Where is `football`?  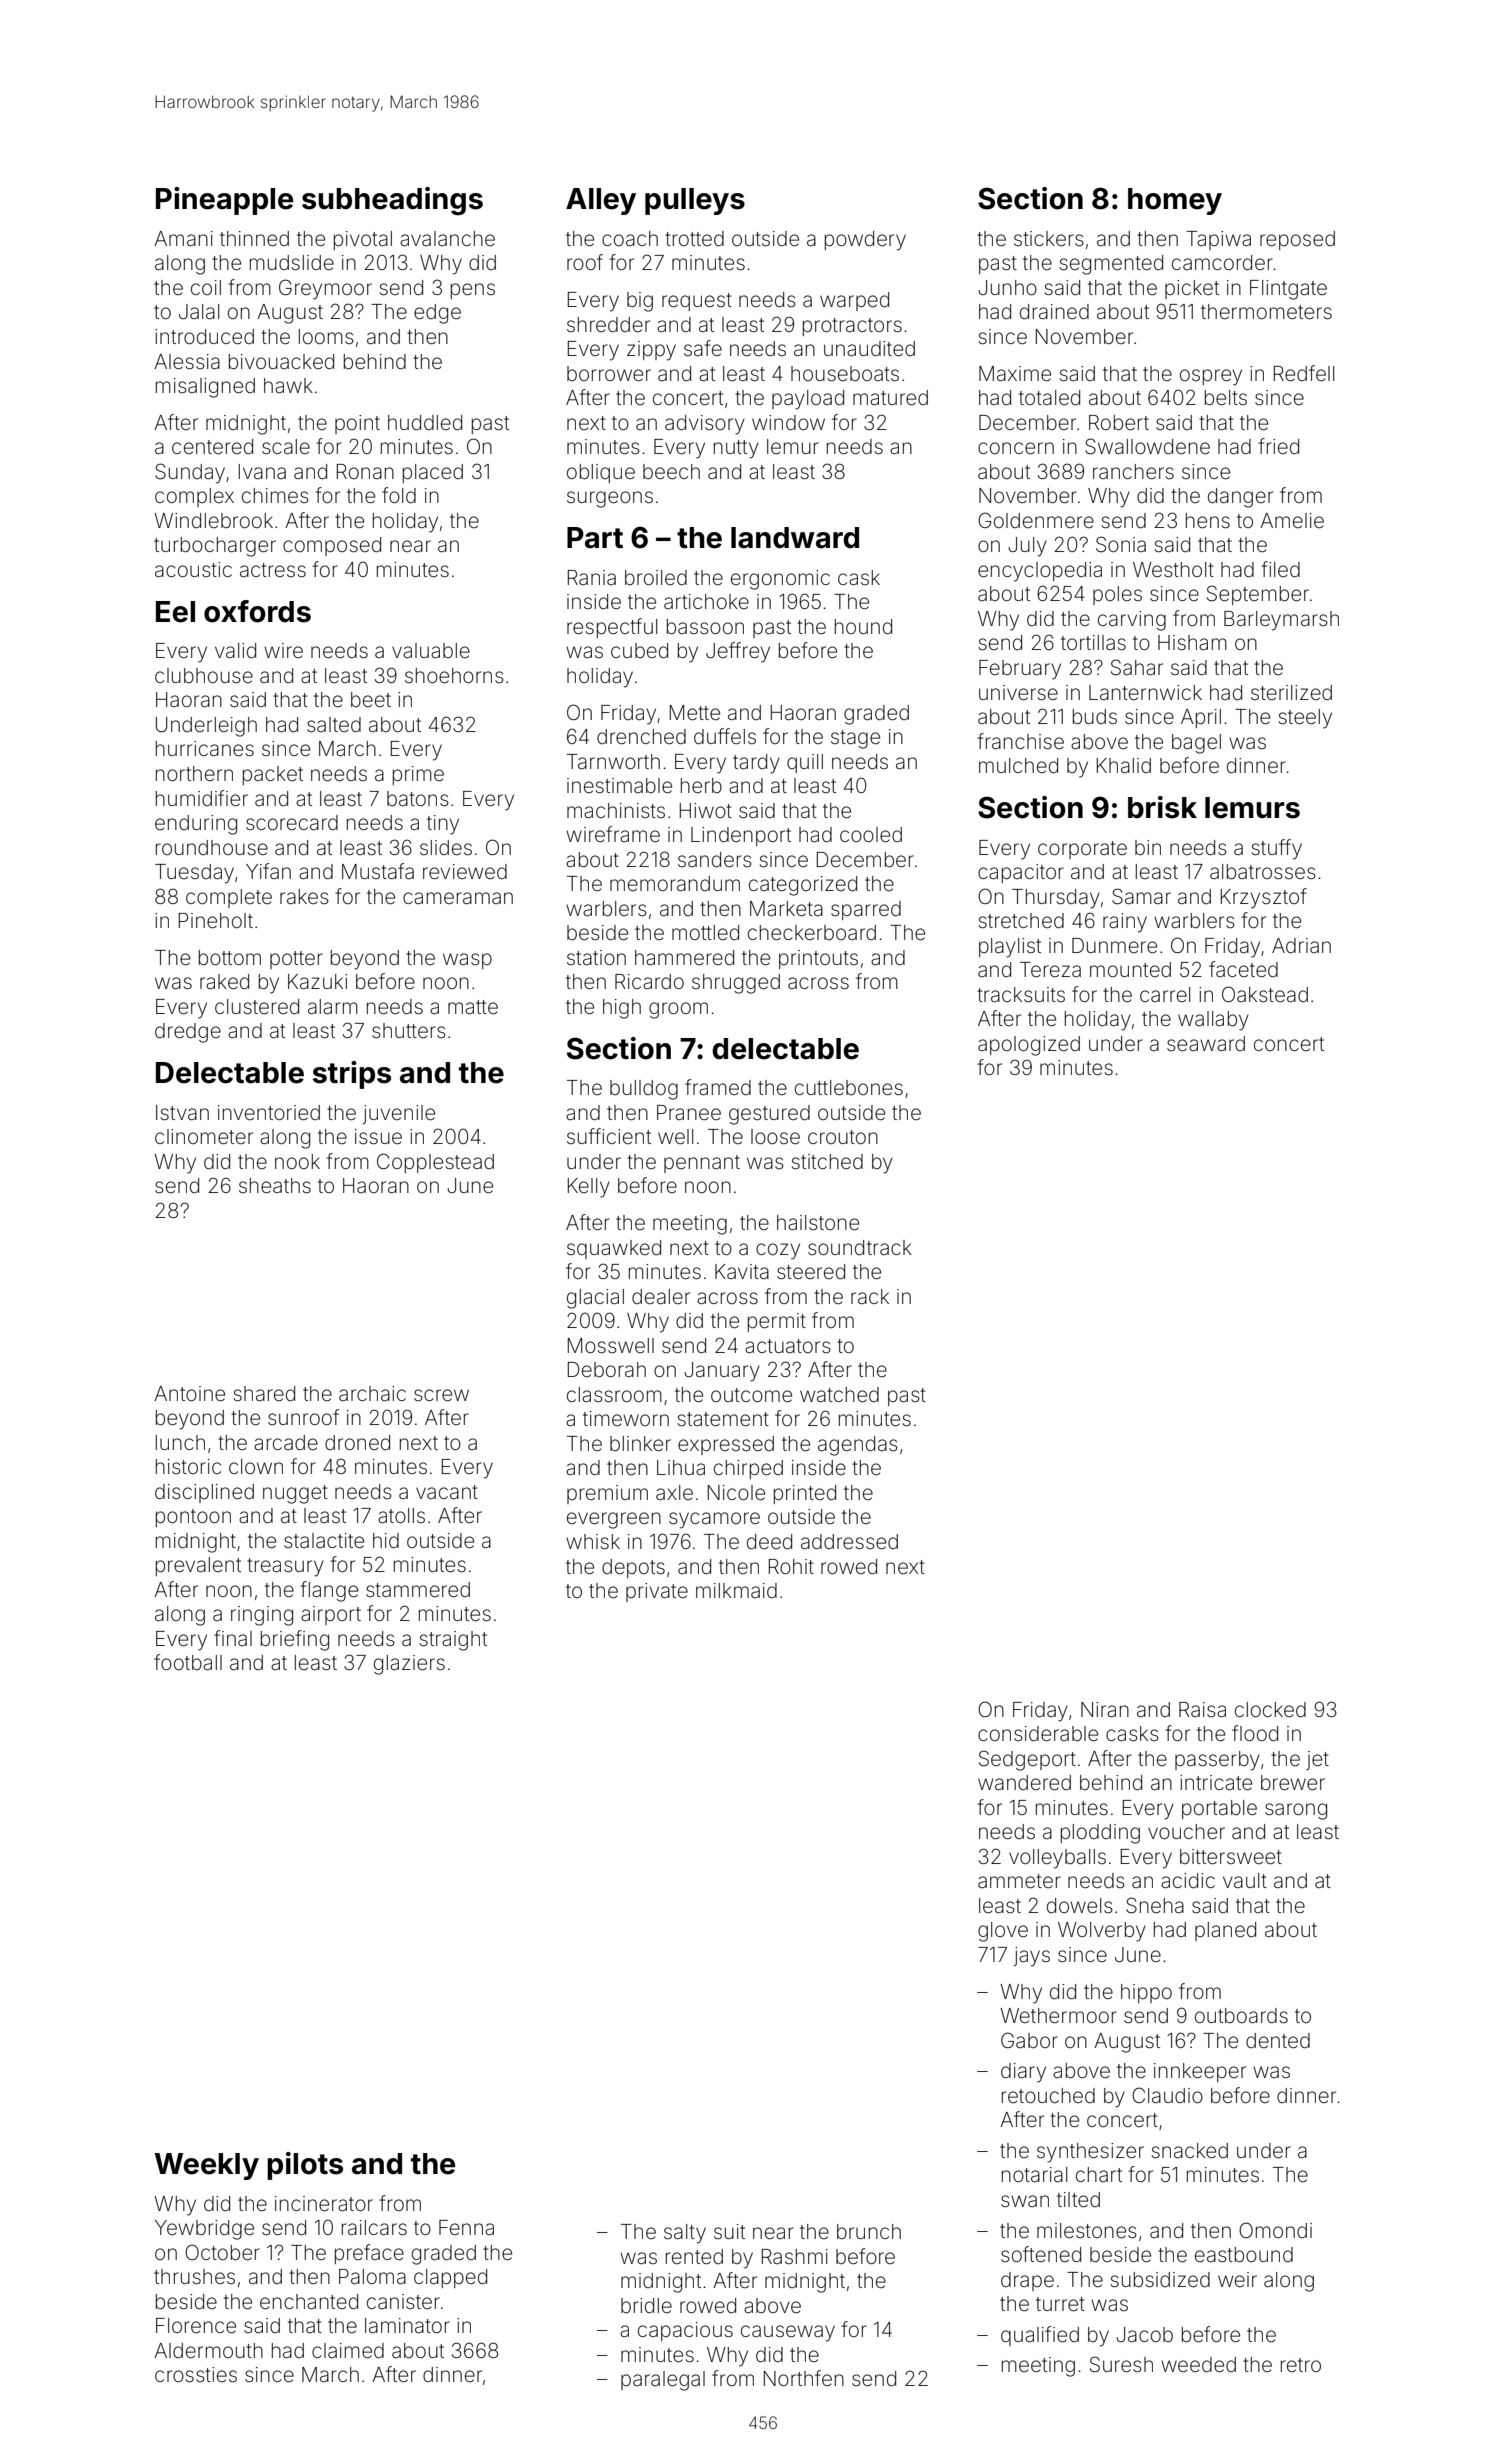
football is located at coordinates (188, 1662).
